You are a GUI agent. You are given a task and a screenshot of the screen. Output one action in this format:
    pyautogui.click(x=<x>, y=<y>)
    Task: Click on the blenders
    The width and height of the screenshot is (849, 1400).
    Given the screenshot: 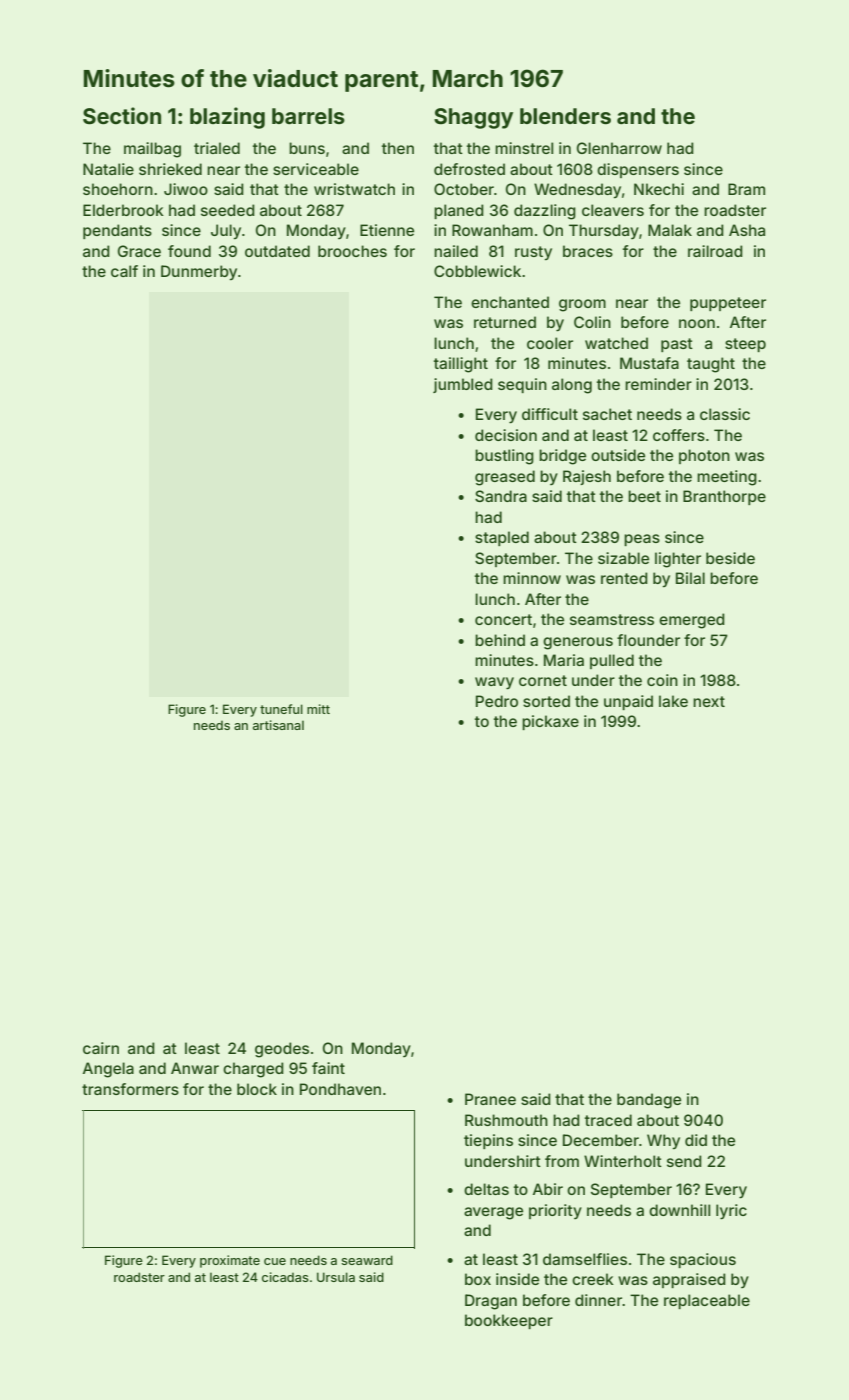 What is the action you would take?
    pyautogui.click(x=565, y=116)
